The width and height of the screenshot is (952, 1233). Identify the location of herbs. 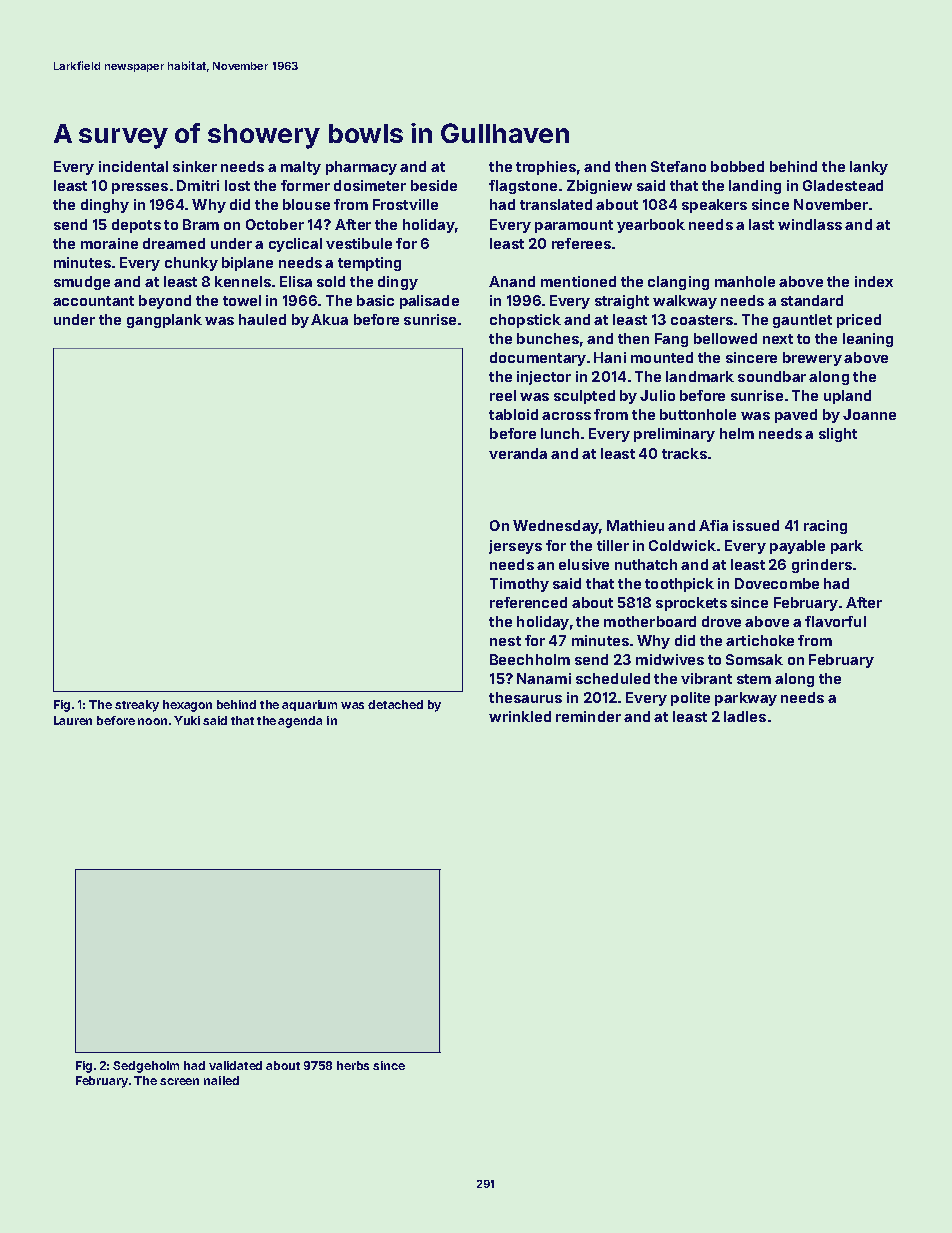
(353, 1065).
